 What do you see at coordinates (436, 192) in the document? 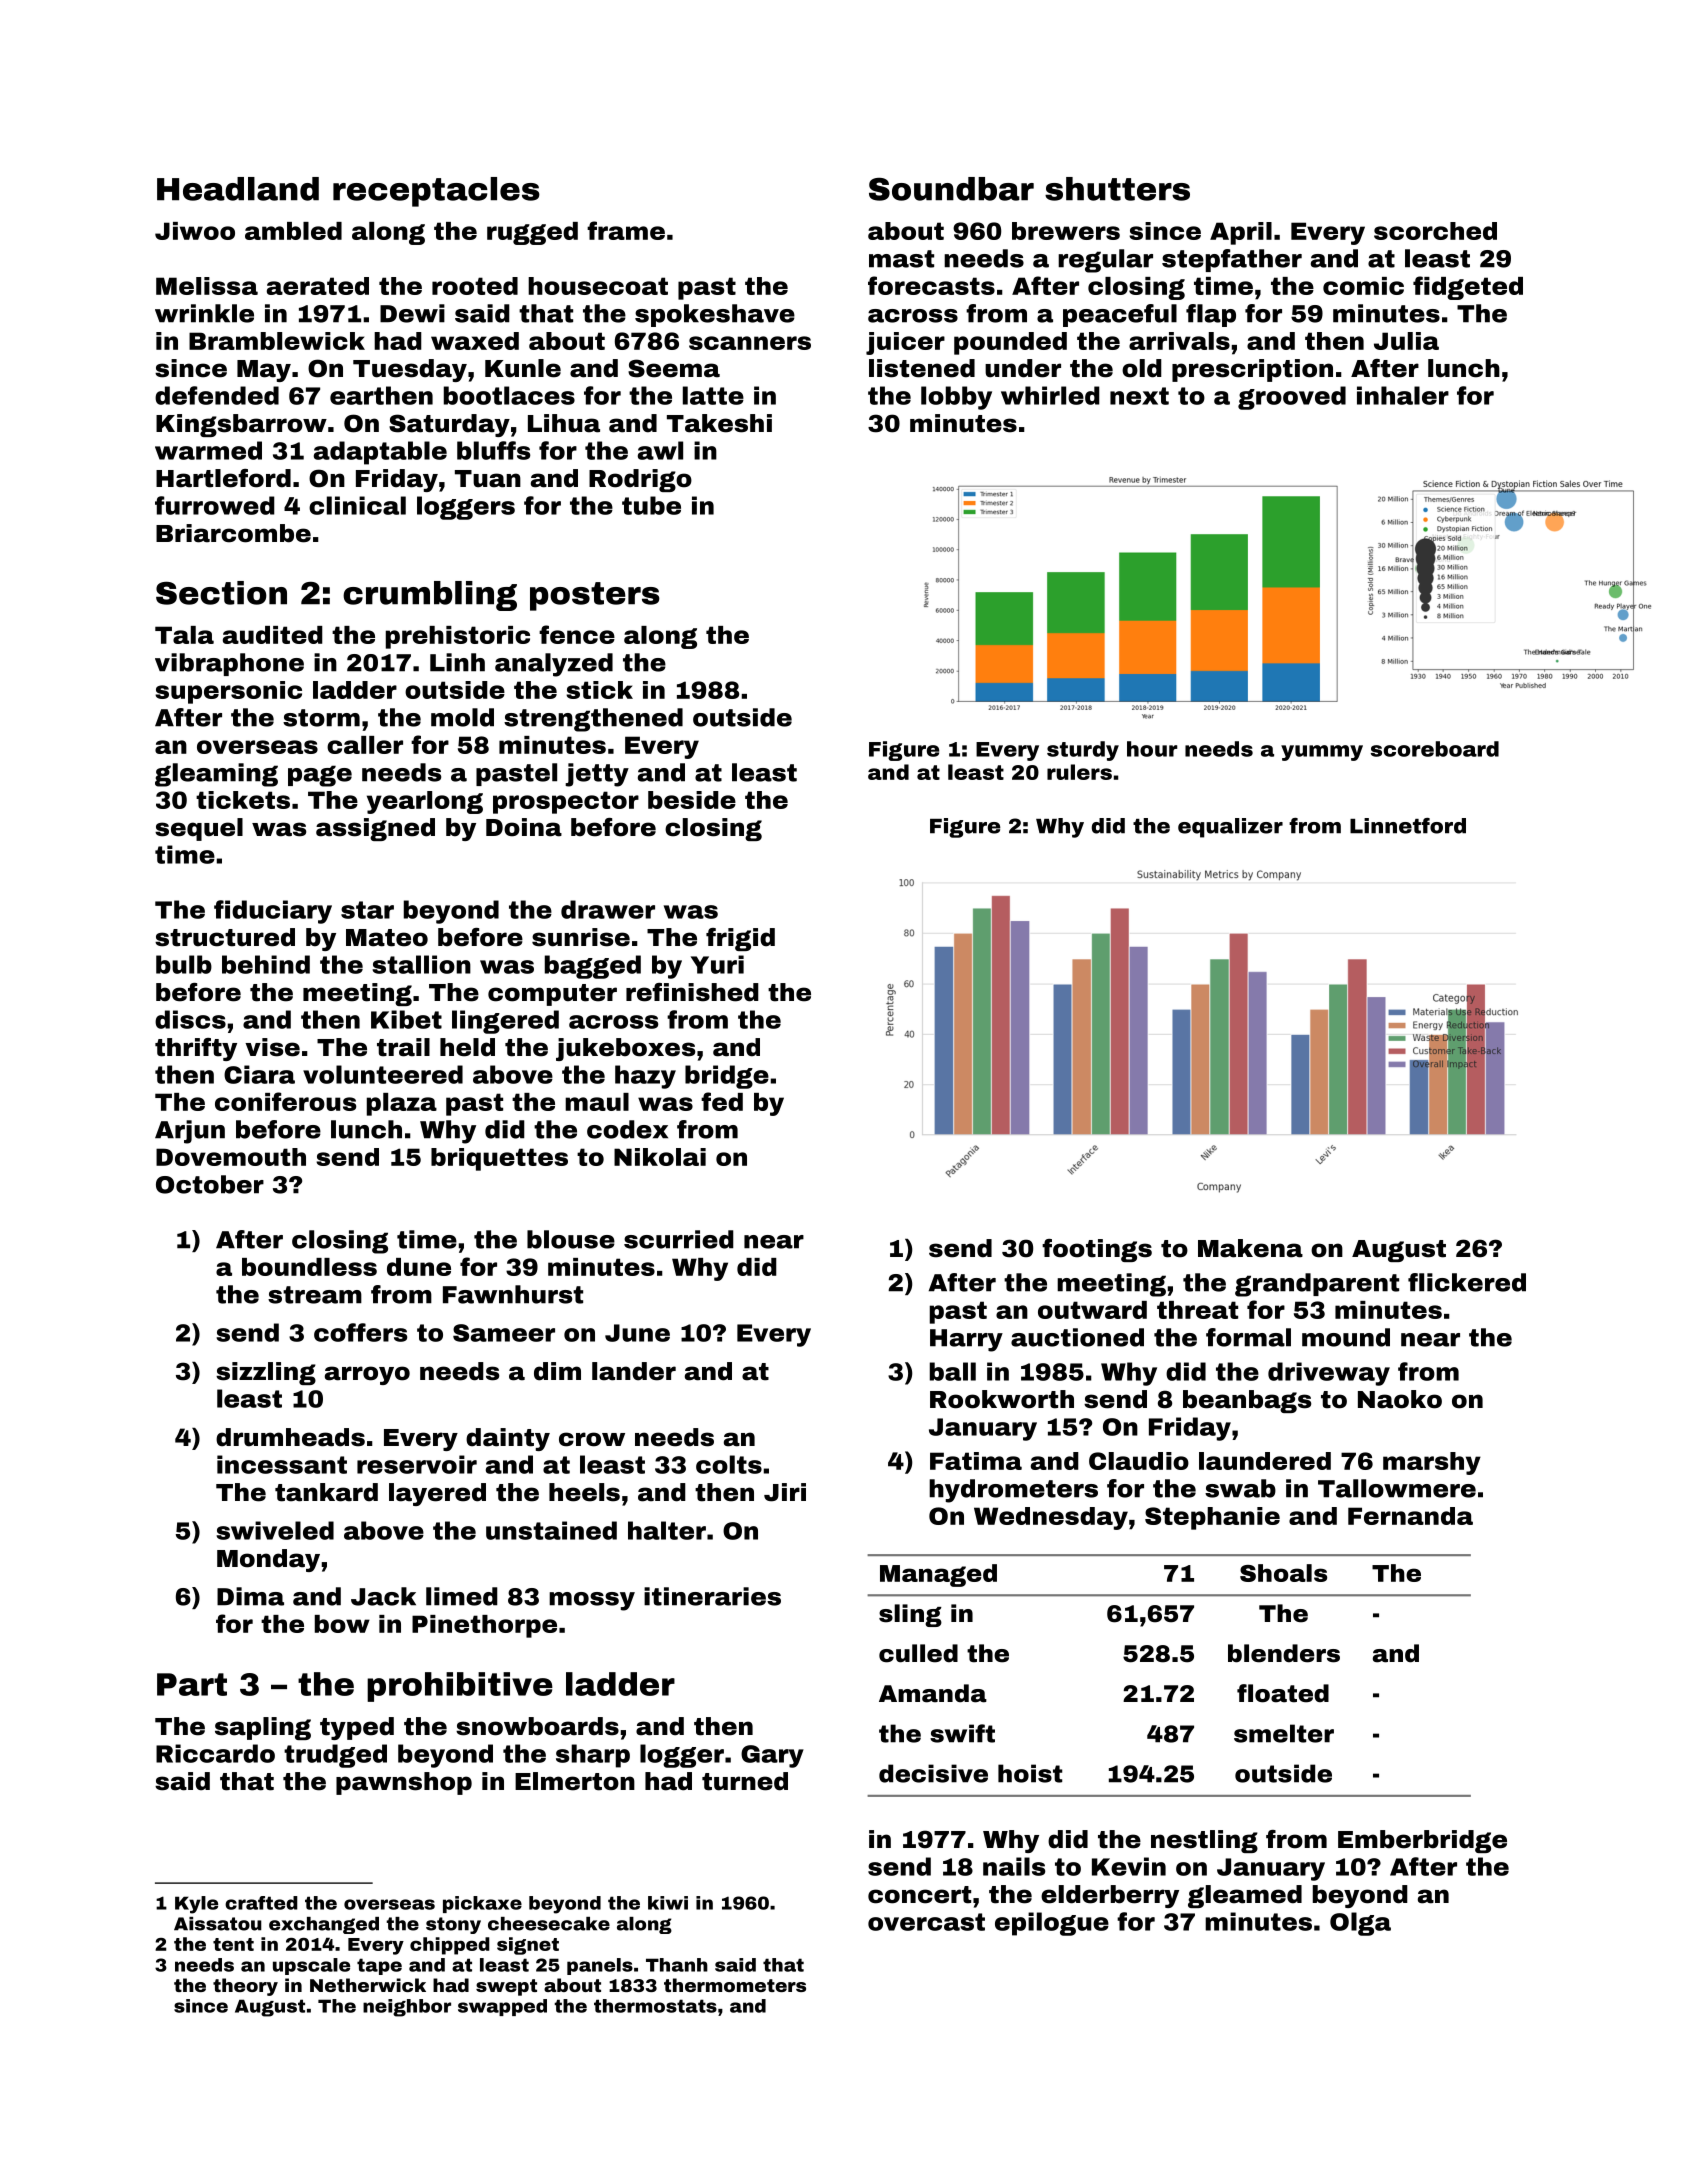
I see `receptacles` at bounding box center [436, 192].
